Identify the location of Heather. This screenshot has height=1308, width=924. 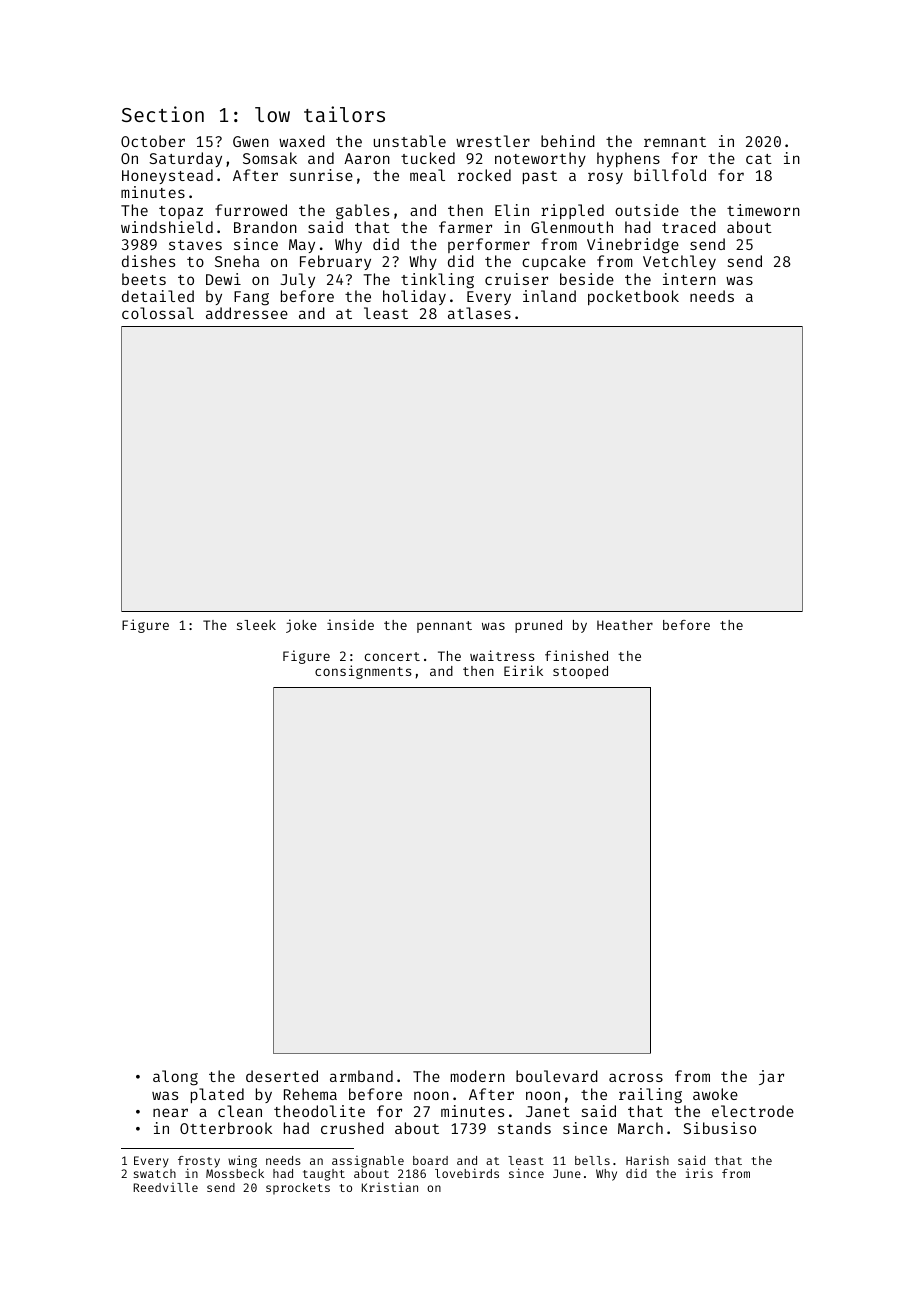
(625, 625).
